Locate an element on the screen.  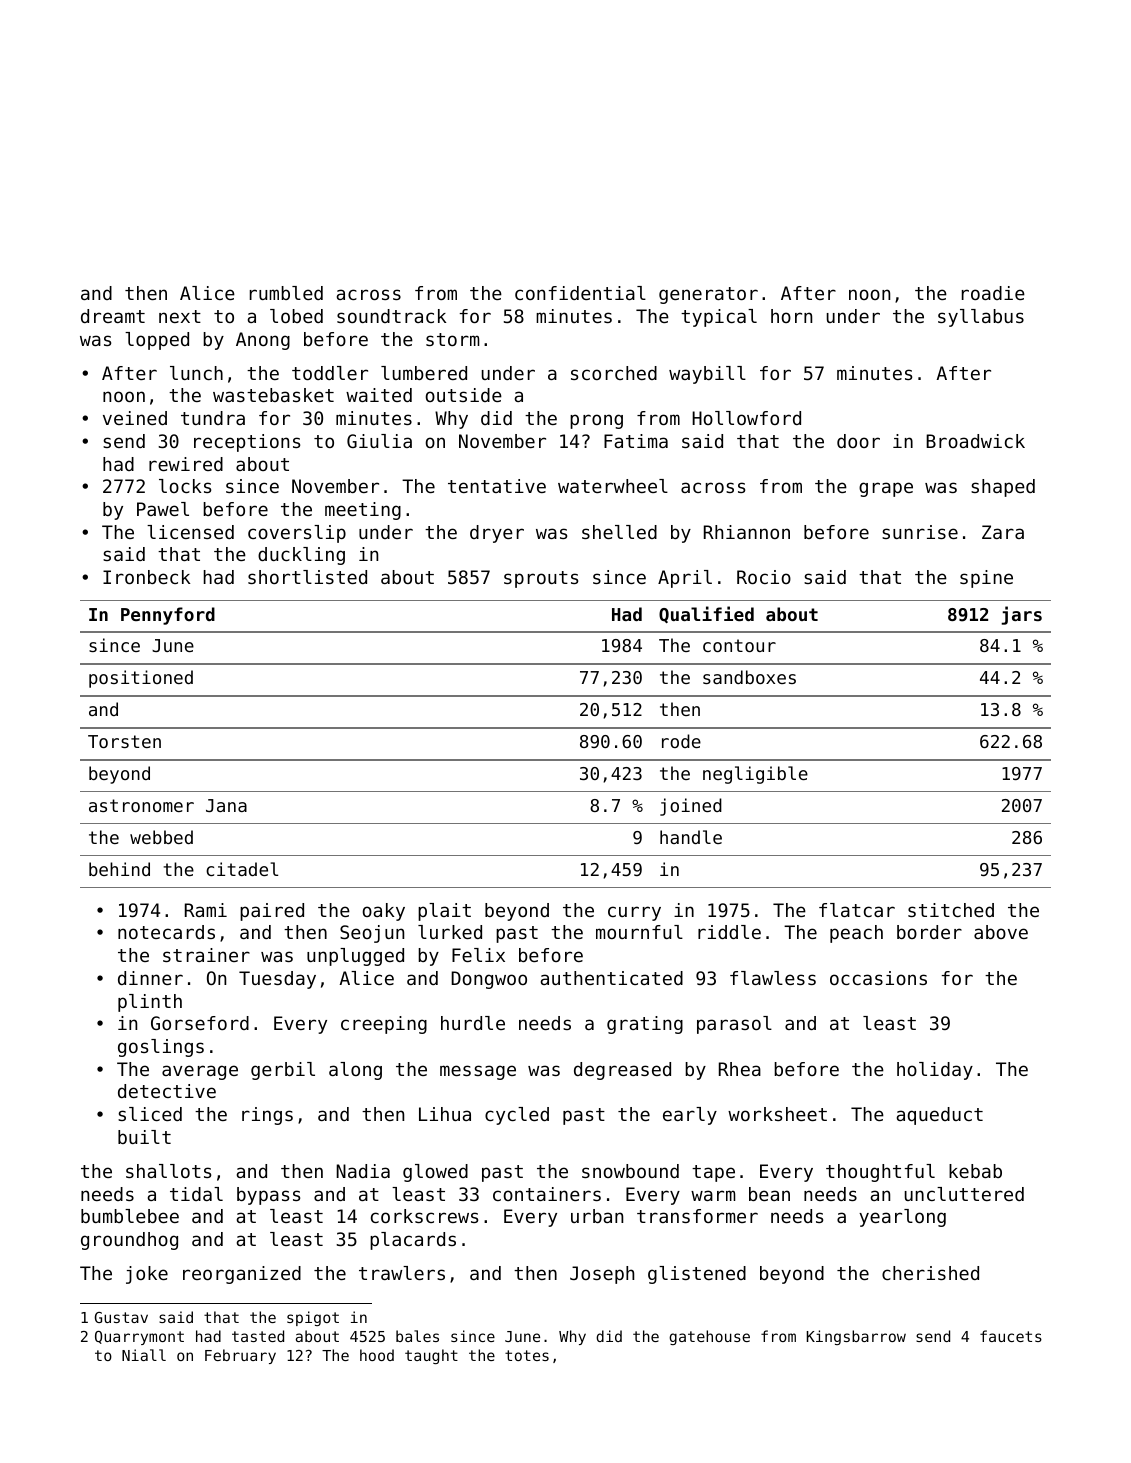
coverslip is located at coordinates (297, 534).
